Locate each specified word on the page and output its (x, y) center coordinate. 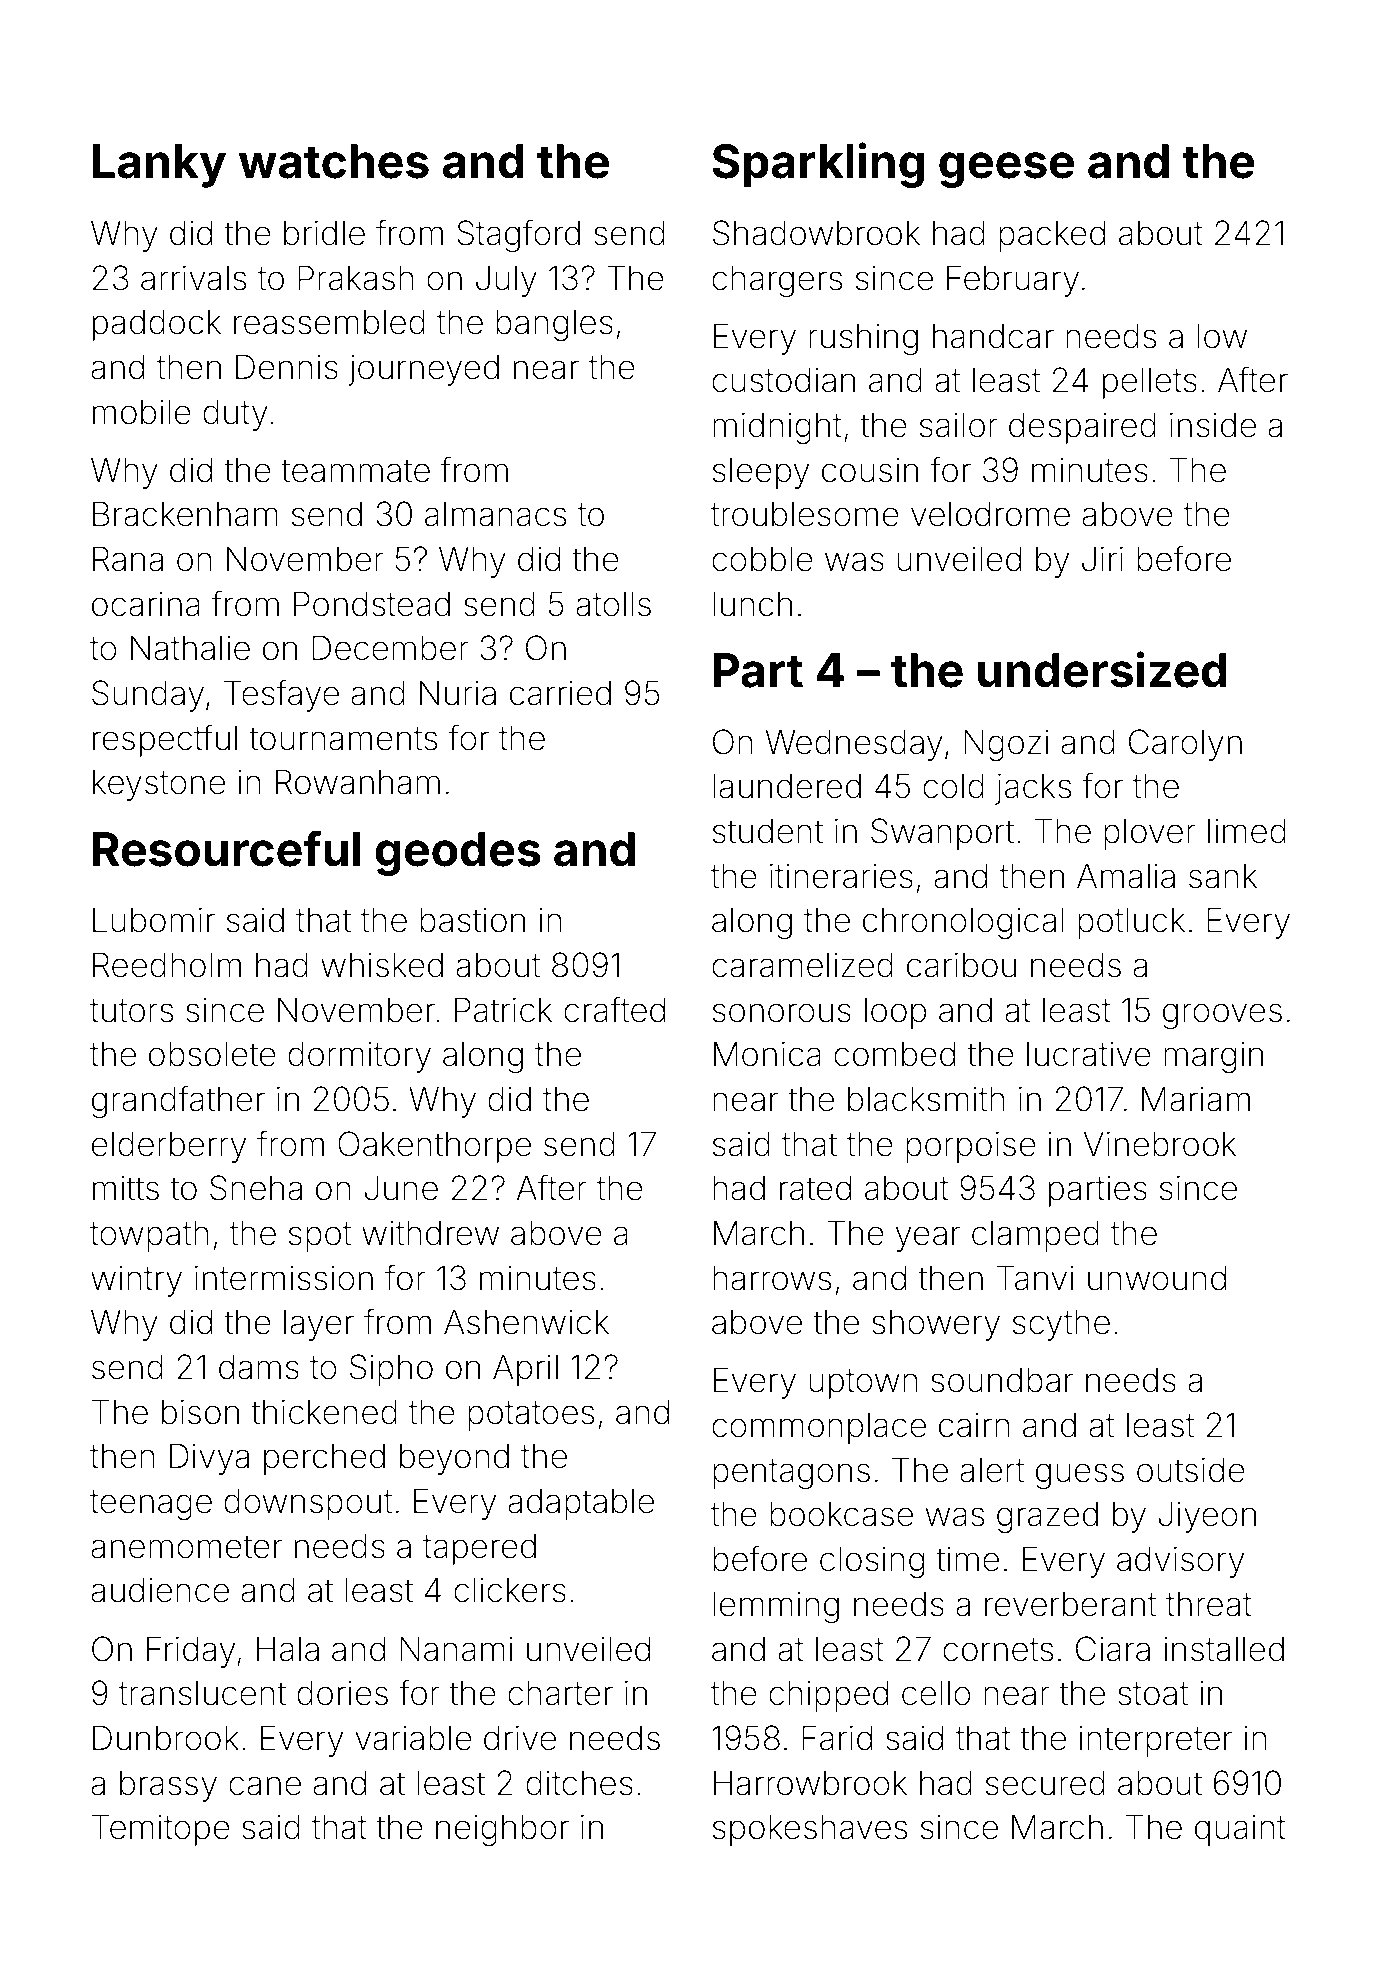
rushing (863, 339)
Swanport (942, 834)
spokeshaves (810, 1830)
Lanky (159, 166)
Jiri (1102, 559)
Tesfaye (281, 695)
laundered (787, 786)
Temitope (161, 1830)
